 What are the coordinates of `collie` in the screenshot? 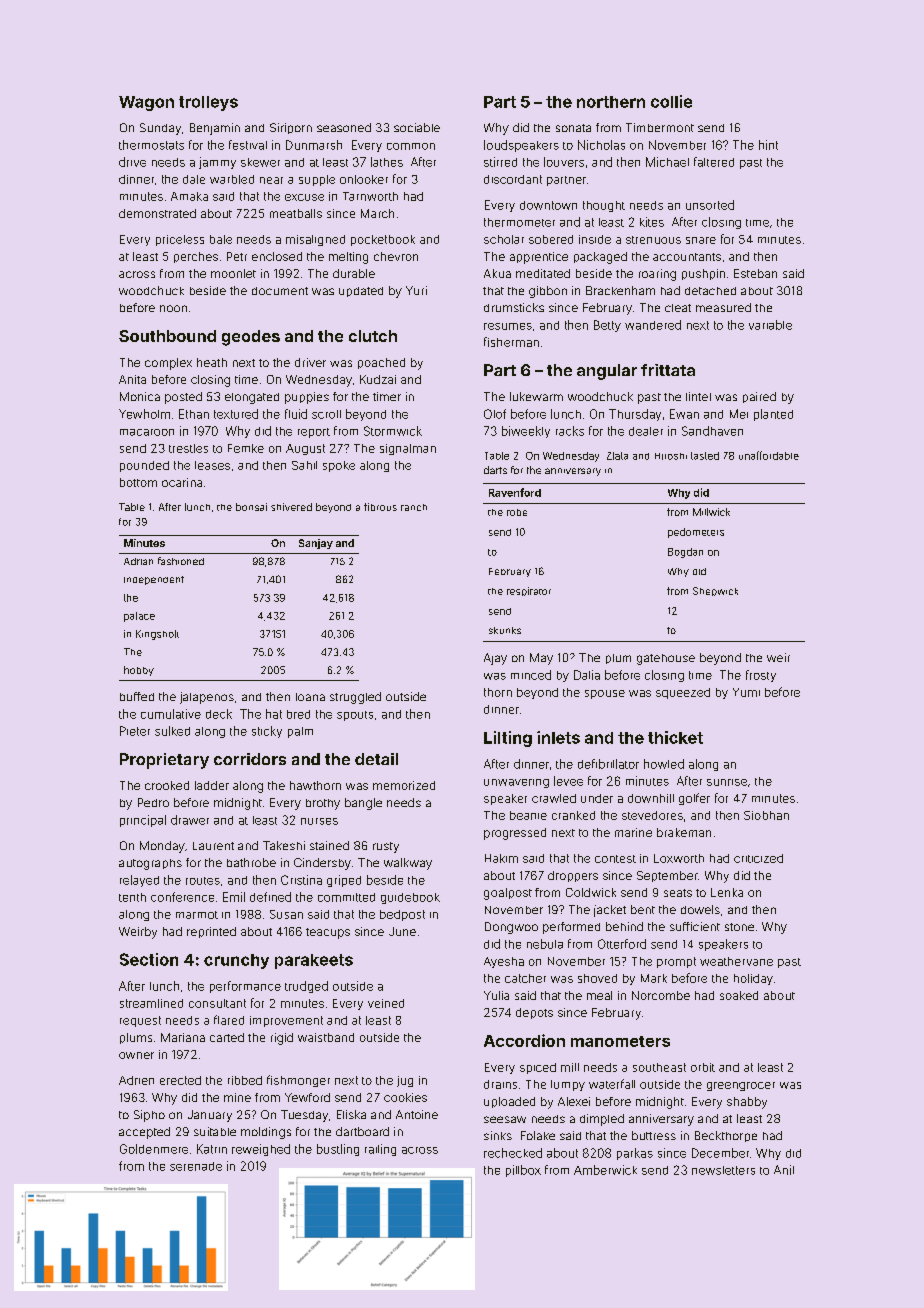 It's located at (671, 101).
